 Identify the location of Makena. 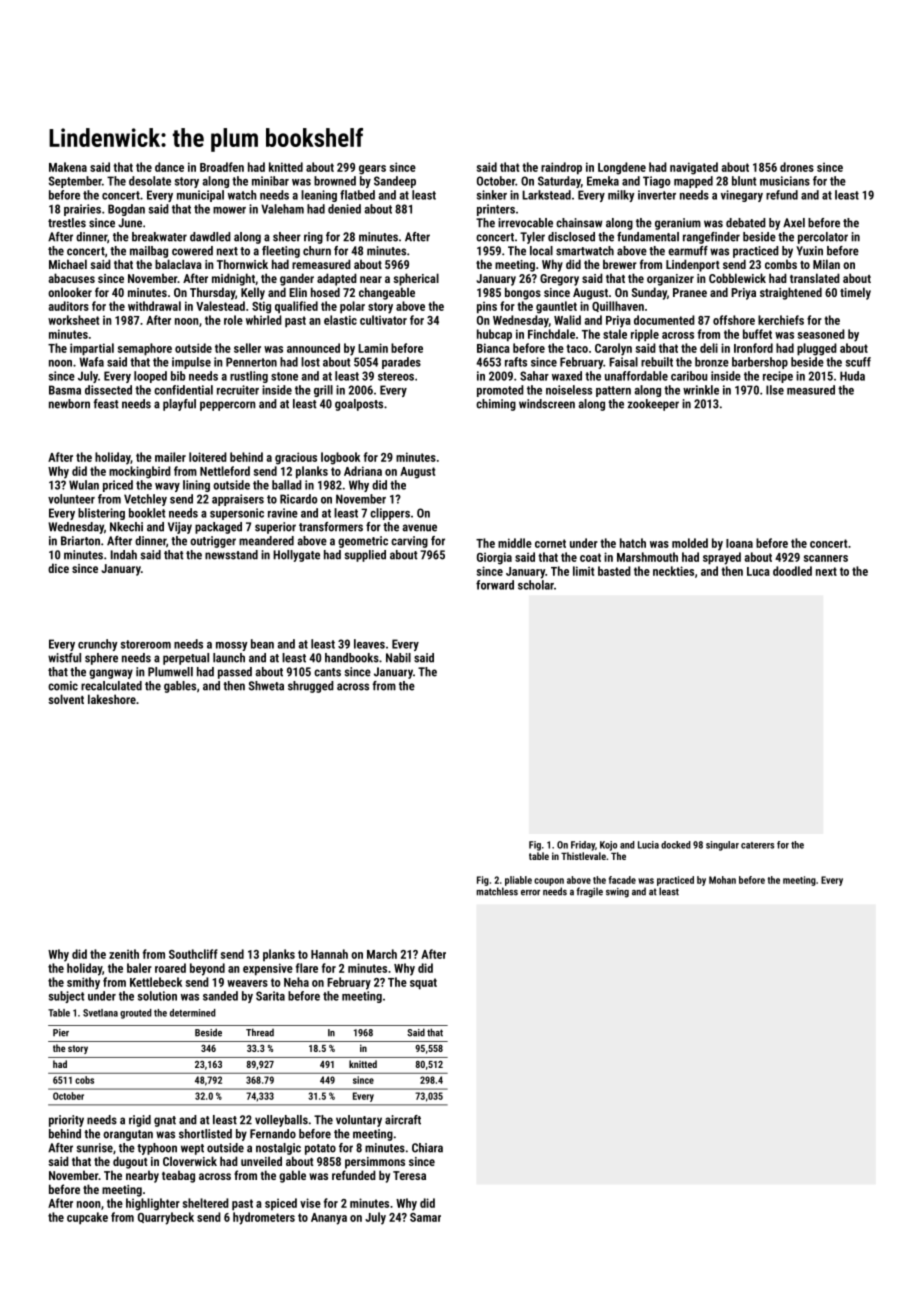
(68, 167).
